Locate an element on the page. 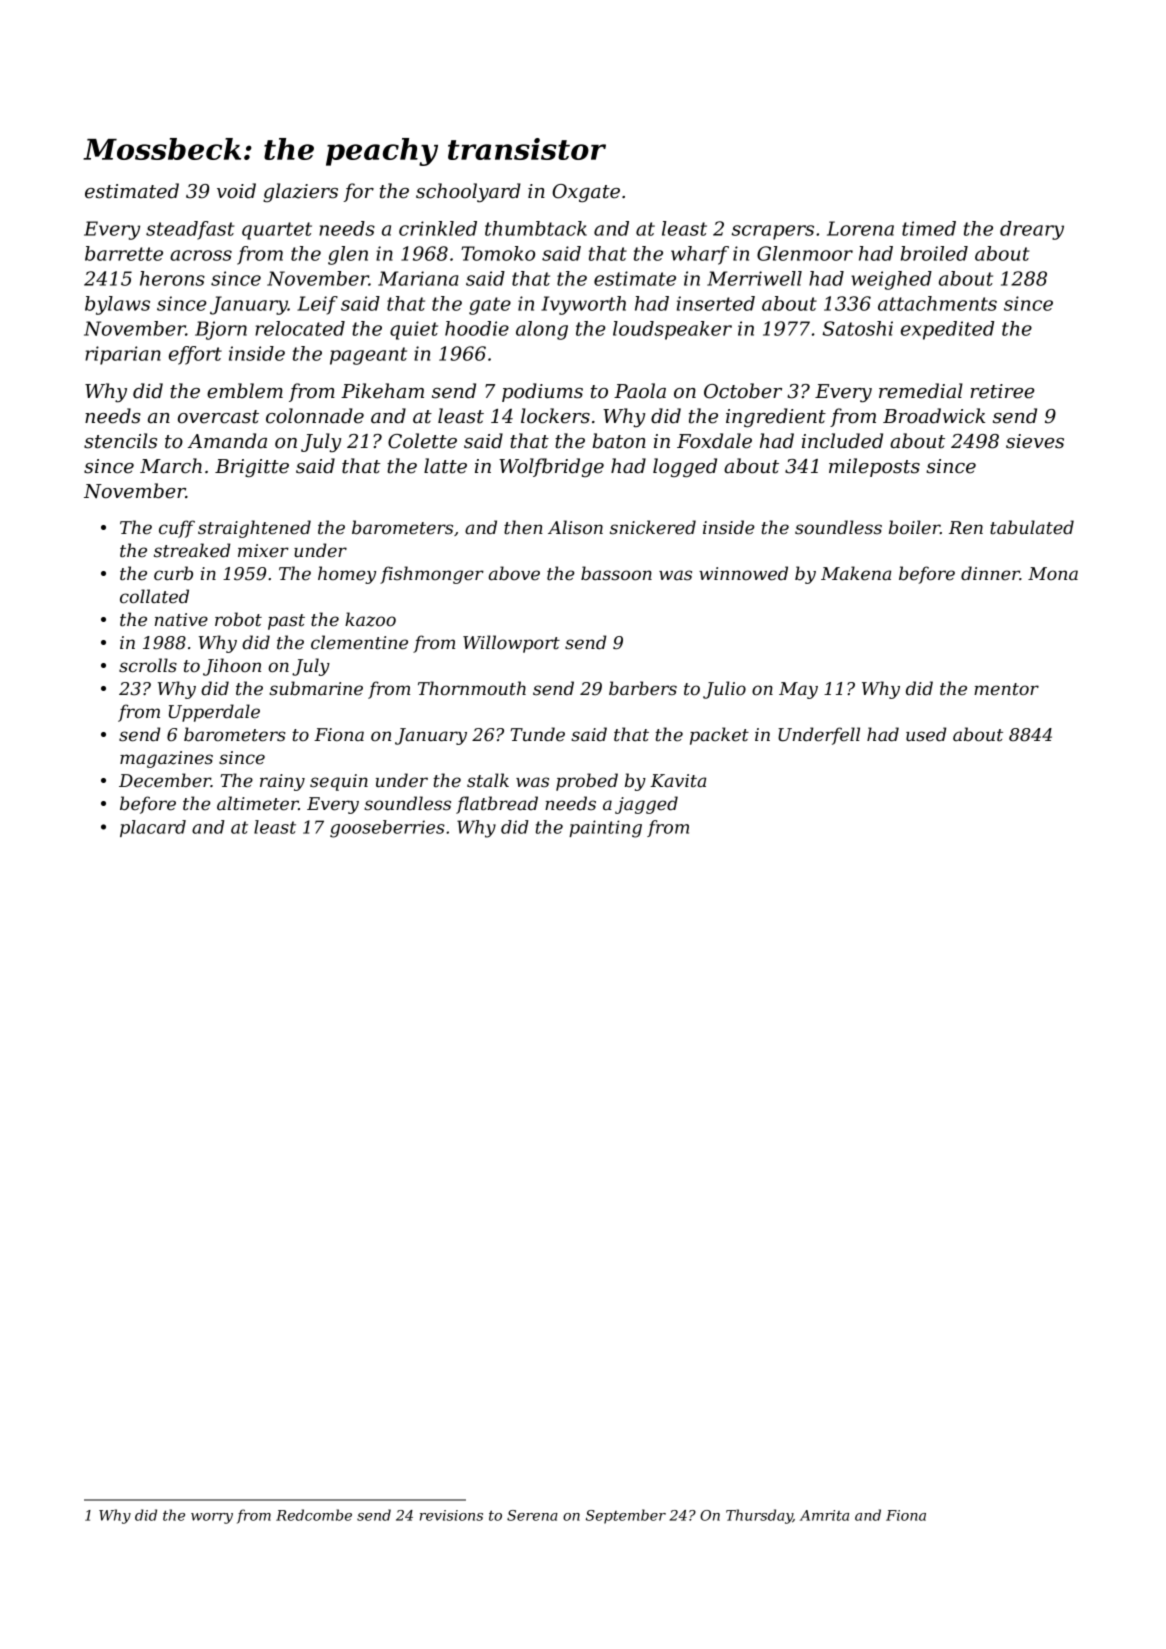  weighed is located at coordinates (891, 280).
